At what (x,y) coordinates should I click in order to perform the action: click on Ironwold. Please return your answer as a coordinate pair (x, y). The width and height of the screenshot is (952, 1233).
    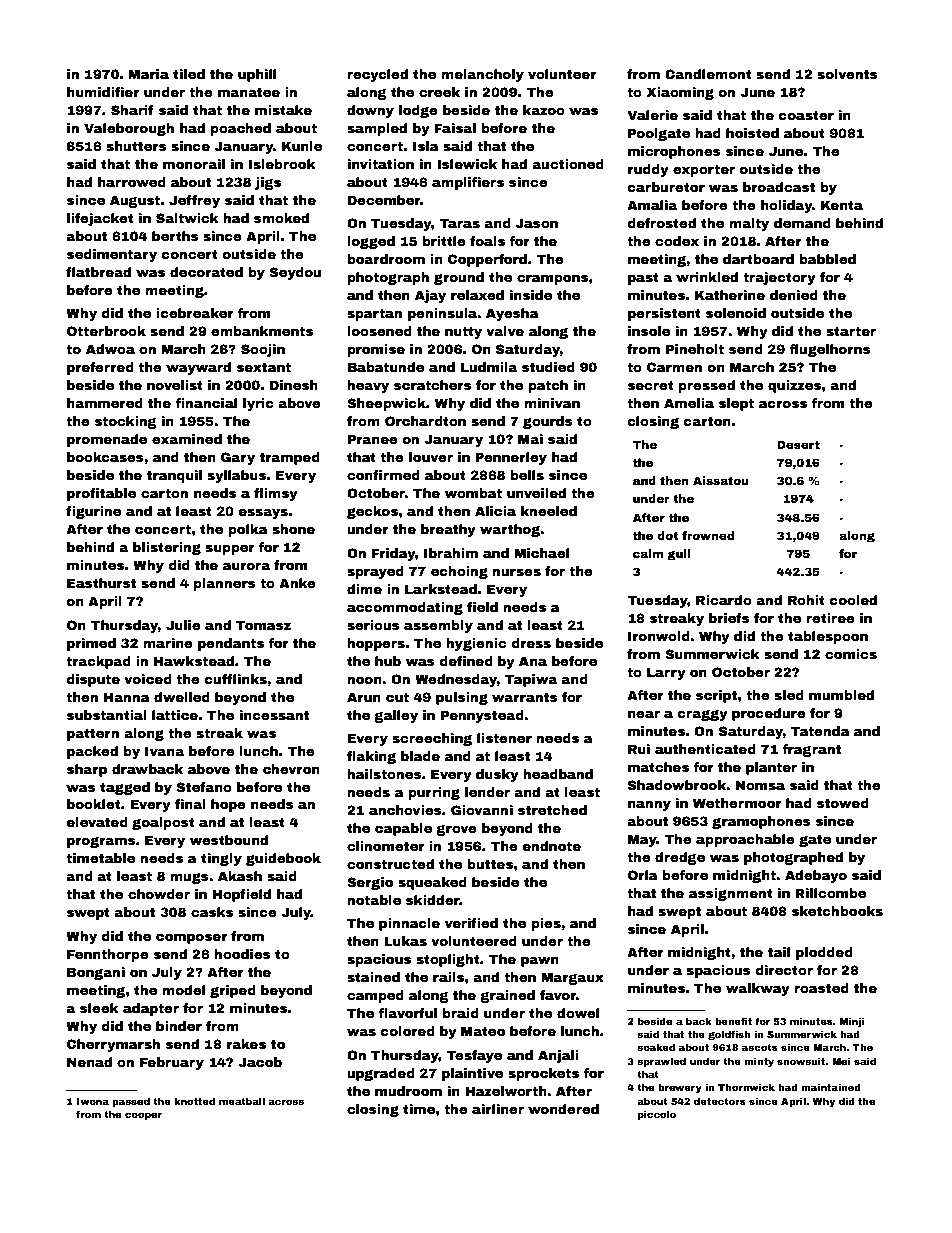
    Looking at the image, I should click on (659, 636).
